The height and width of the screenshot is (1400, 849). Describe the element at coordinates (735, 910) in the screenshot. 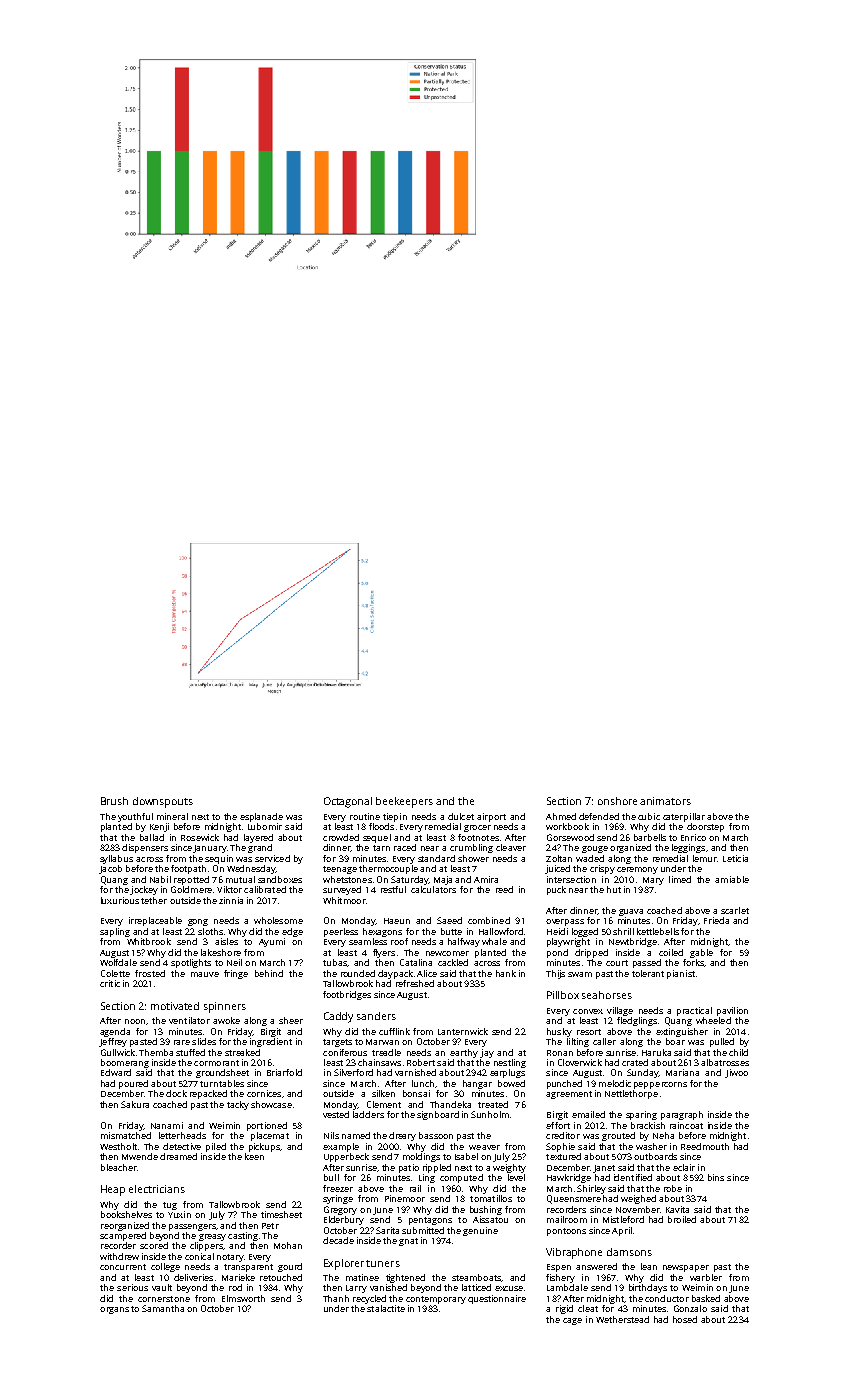

I see `scarlet` at that location.
